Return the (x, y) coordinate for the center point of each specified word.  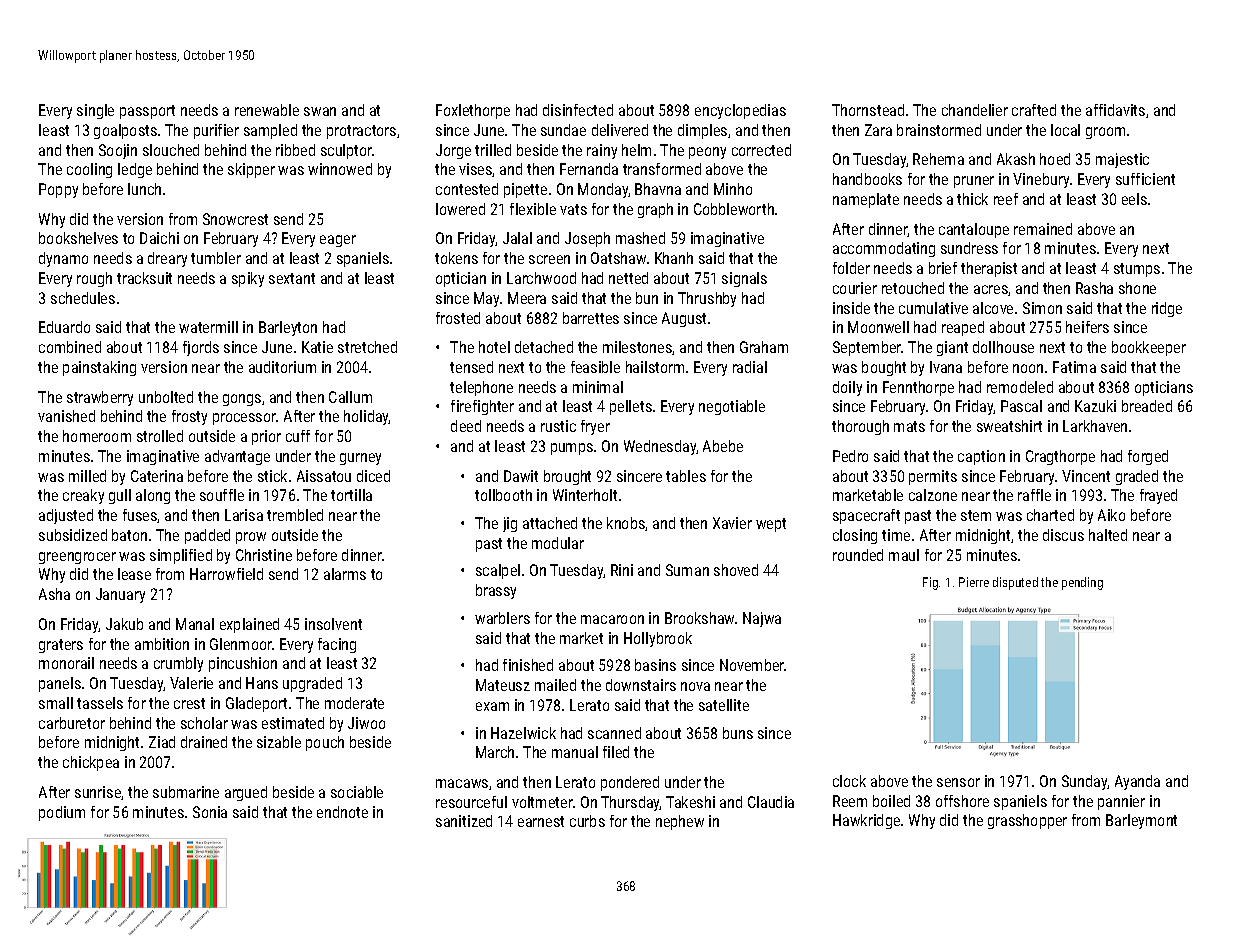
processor (244, 419)
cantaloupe (974, 230)
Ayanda (1137, 782)
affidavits (1115, 110)
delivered (620, 130)
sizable (279, 742)
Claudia (771, 802)
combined (70, 347)
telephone (481, 388)
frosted (458, 318)
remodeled (1020, 387)
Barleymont (1141, 821)
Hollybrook (658, 639)
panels (60, 684)
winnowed (340, 169)
